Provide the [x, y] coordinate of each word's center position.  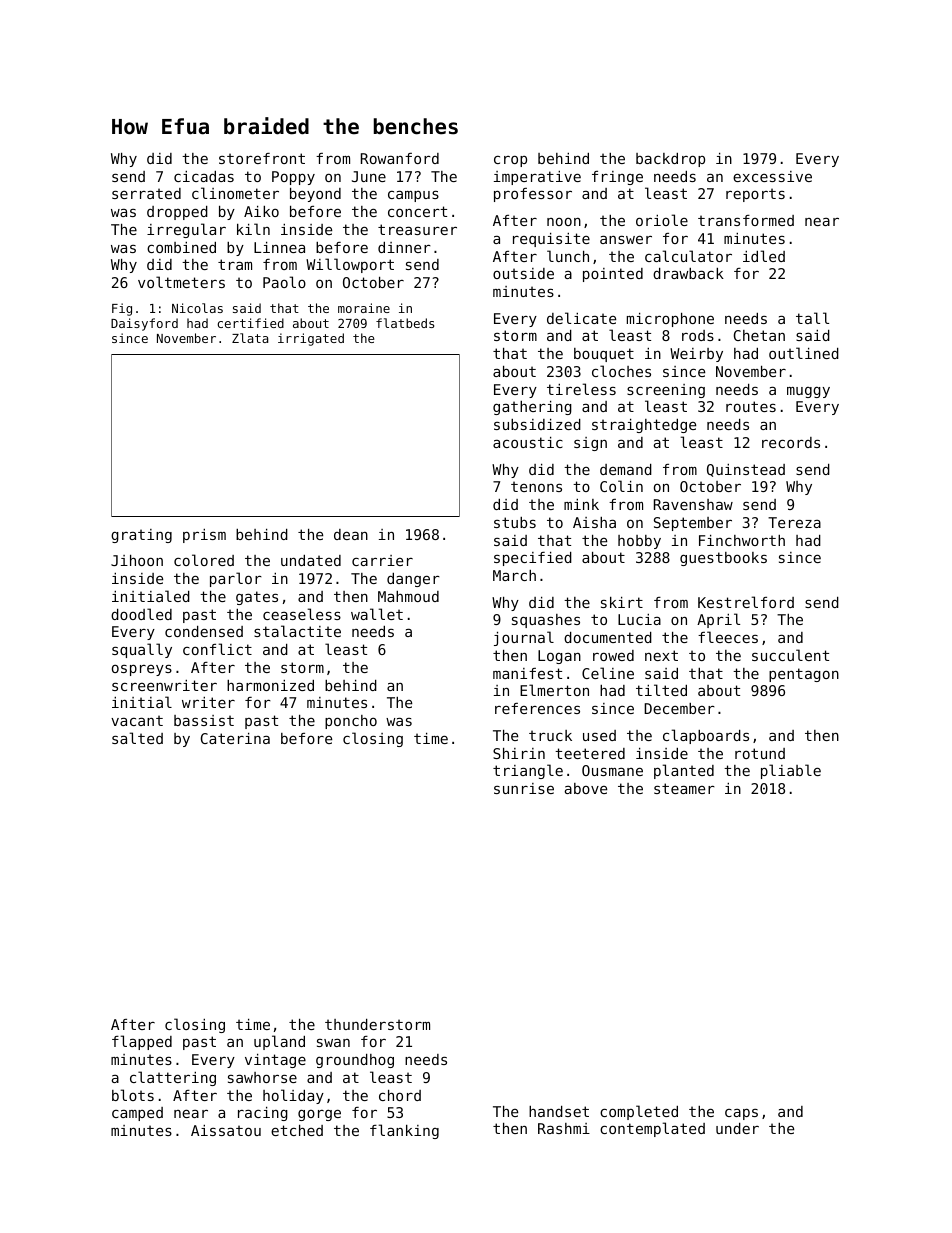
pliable [791, 771]
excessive [772, 176]
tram [235, 264]
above [586, 788]
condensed [204, 631]
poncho [351, 722]
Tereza [794, 522]
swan [333, 1042]
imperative [537, 178]
